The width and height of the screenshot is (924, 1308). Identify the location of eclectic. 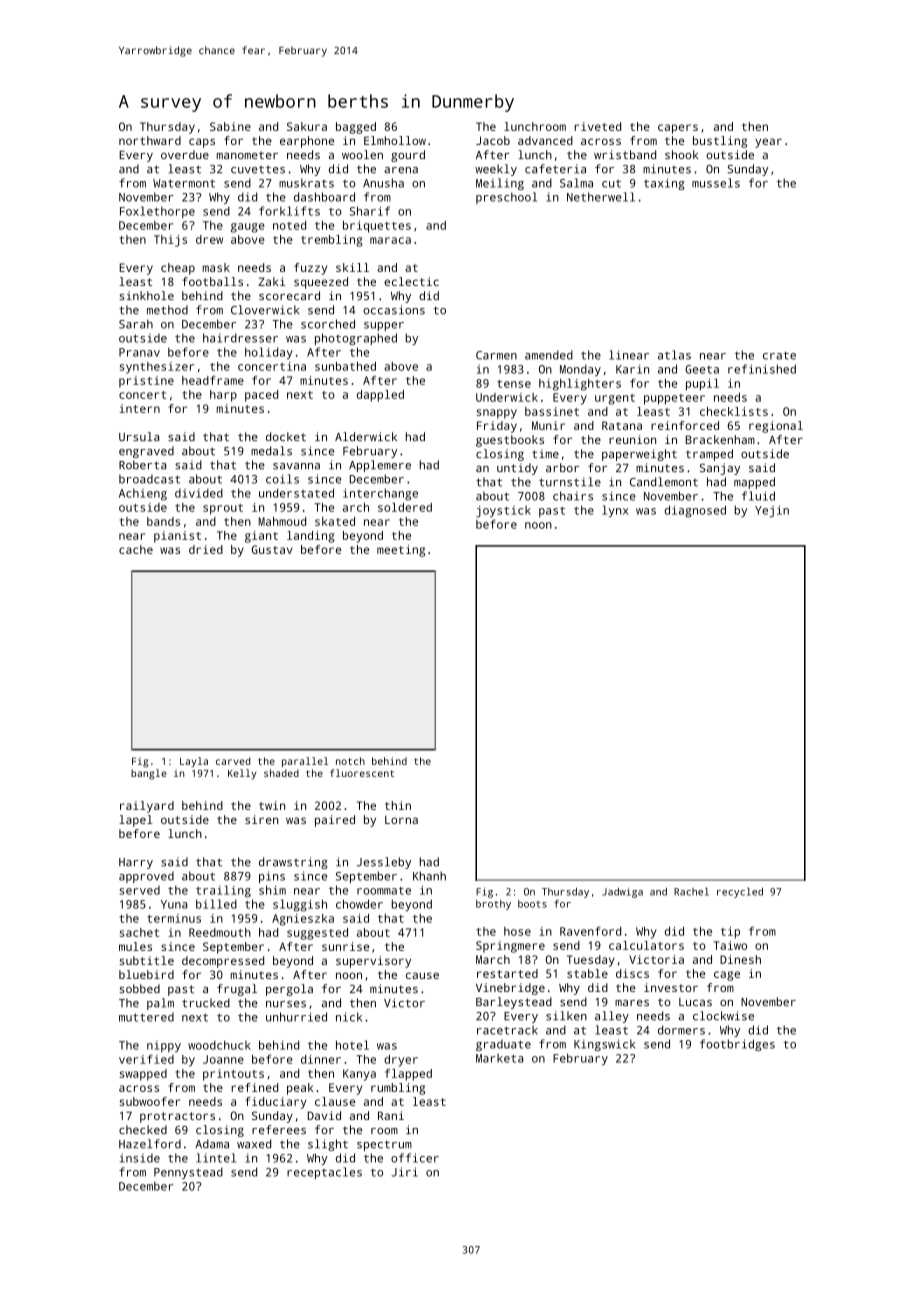
(411, 281).
